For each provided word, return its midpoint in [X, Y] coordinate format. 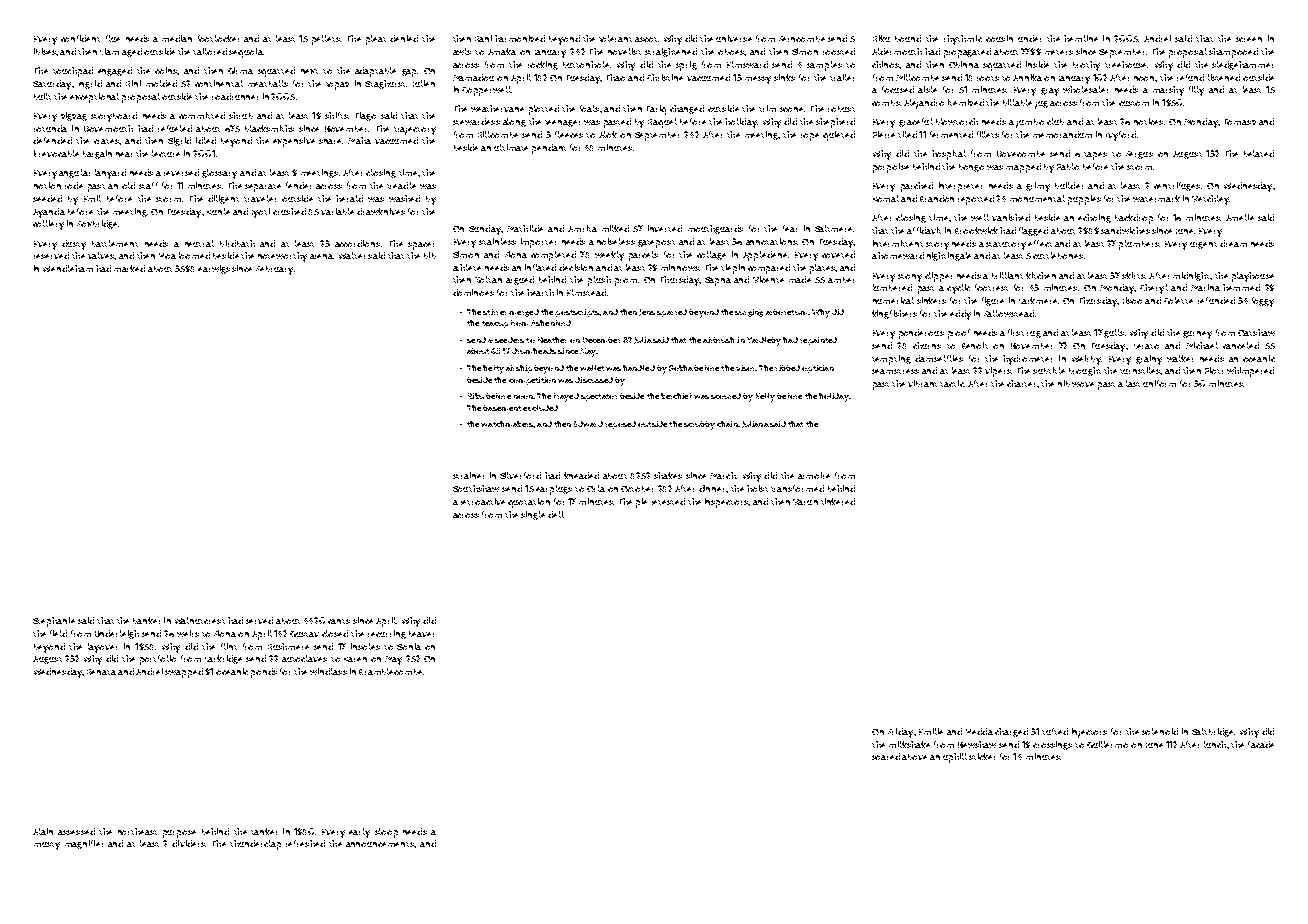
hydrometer [1027, 360]
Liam [109, 51]
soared [886, 756]
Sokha [681, 368]
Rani [483, 38]
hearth [540, 292]
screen [1249, 39]
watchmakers [507, 424]
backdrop [1134, 219]
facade [1261, 744]
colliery [48, 225]
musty [47, 846]
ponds [264, 673]
